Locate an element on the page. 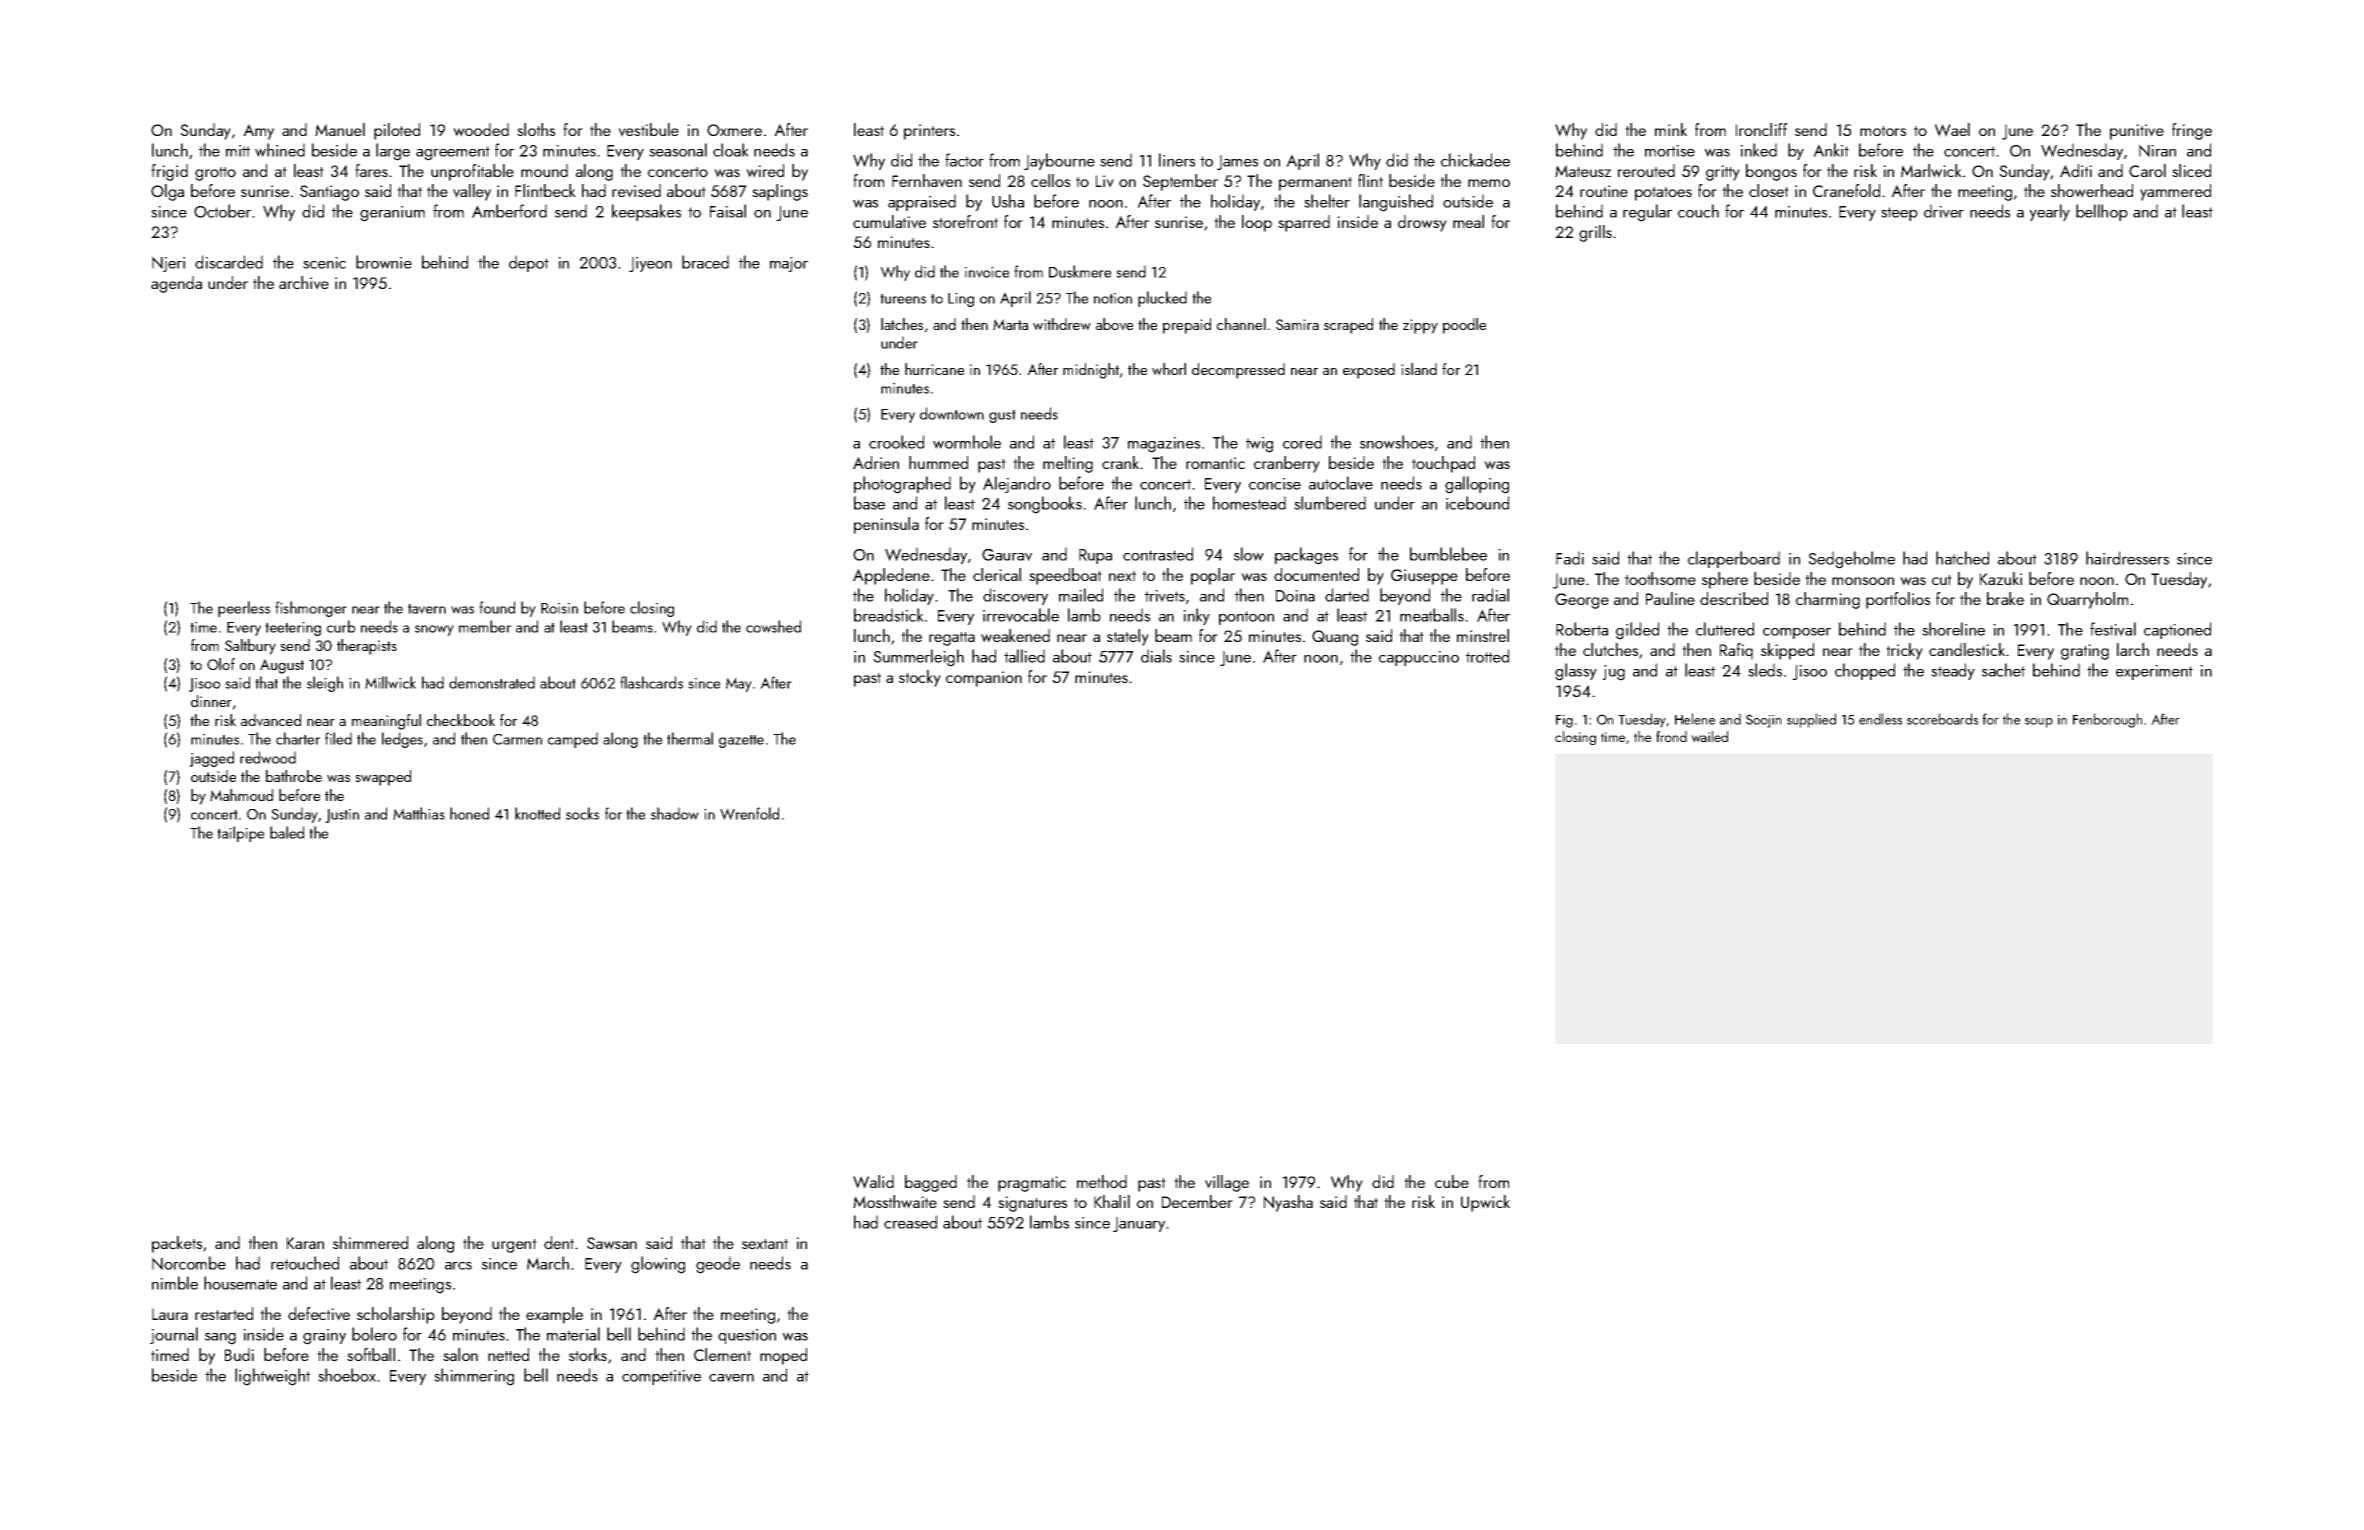 Image resolution: width=2364 pixels, height=1530 pixels. Walid is located at coordinates (873, 1182).
